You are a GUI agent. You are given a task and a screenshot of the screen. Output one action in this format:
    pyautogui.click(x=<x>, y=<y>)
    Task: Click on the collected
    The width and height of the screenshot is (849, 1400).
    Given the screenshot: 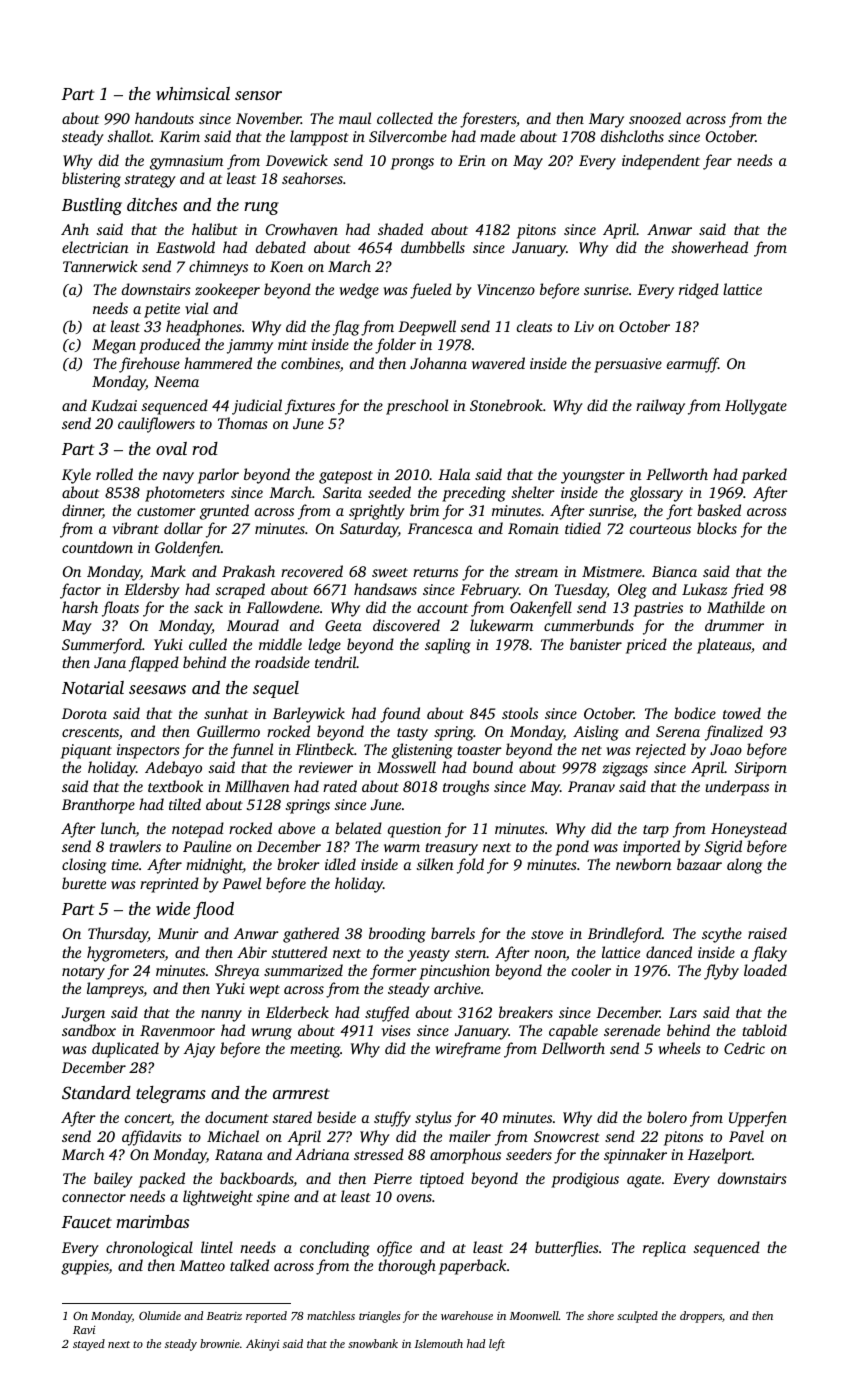 What is the action you would take?
    pyautogui.click(x=405, y=118)
